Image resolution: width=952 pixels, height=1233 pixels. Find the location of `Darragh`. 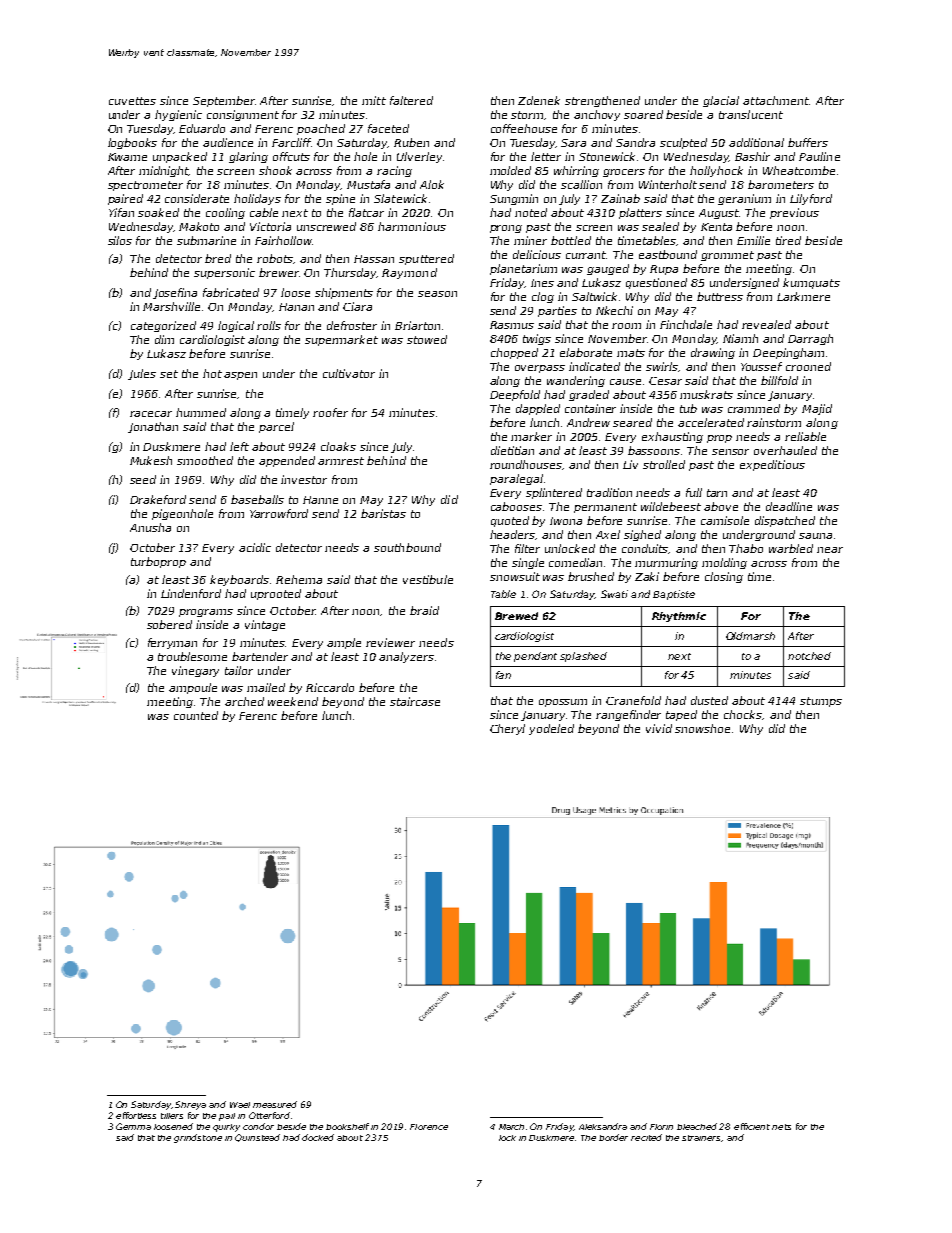

Darragh is located at coordinates (810, 339).
